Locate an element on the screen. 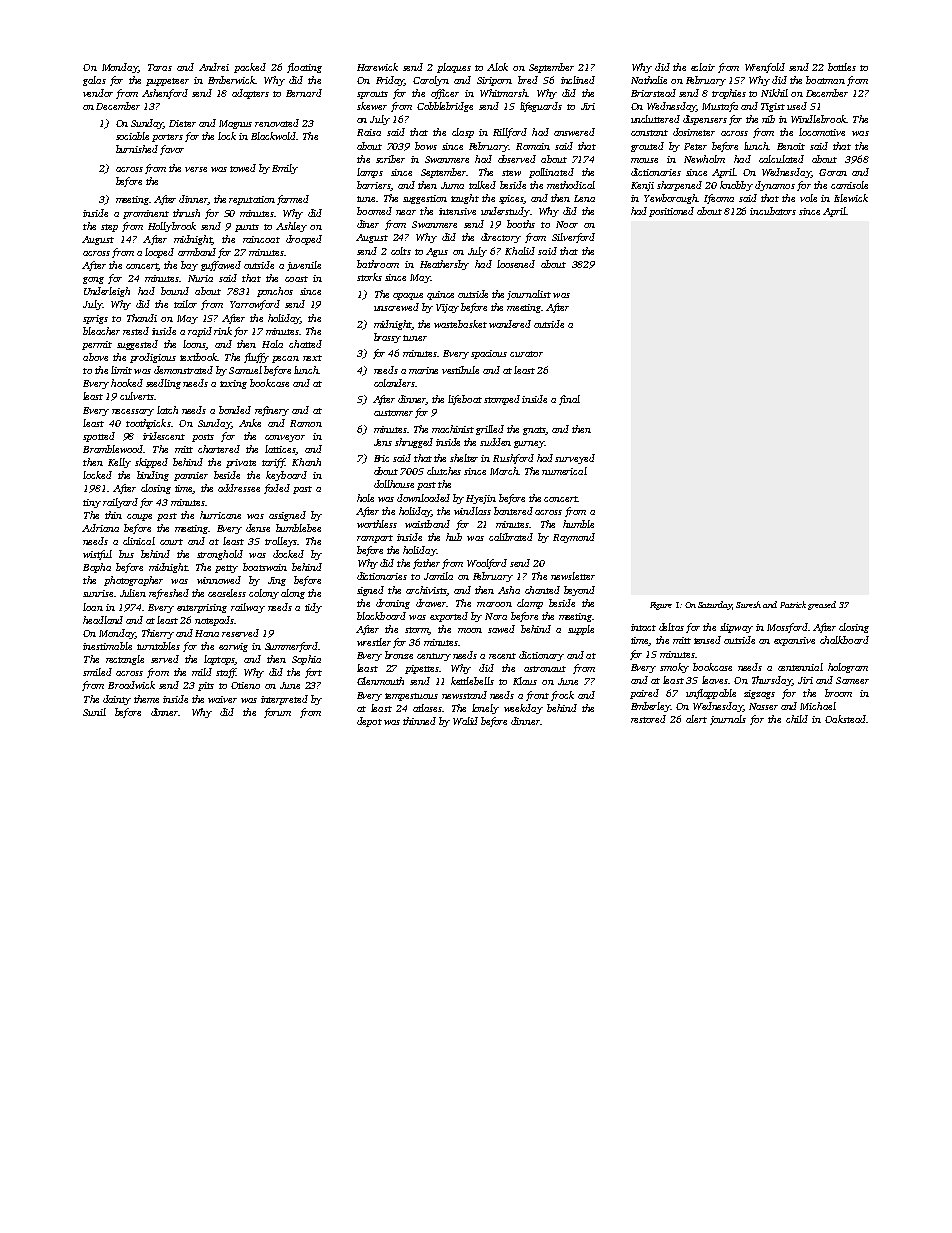 The height and width of the screenshot is (1233, 952). bottles is located at coordinates (842, 67).
